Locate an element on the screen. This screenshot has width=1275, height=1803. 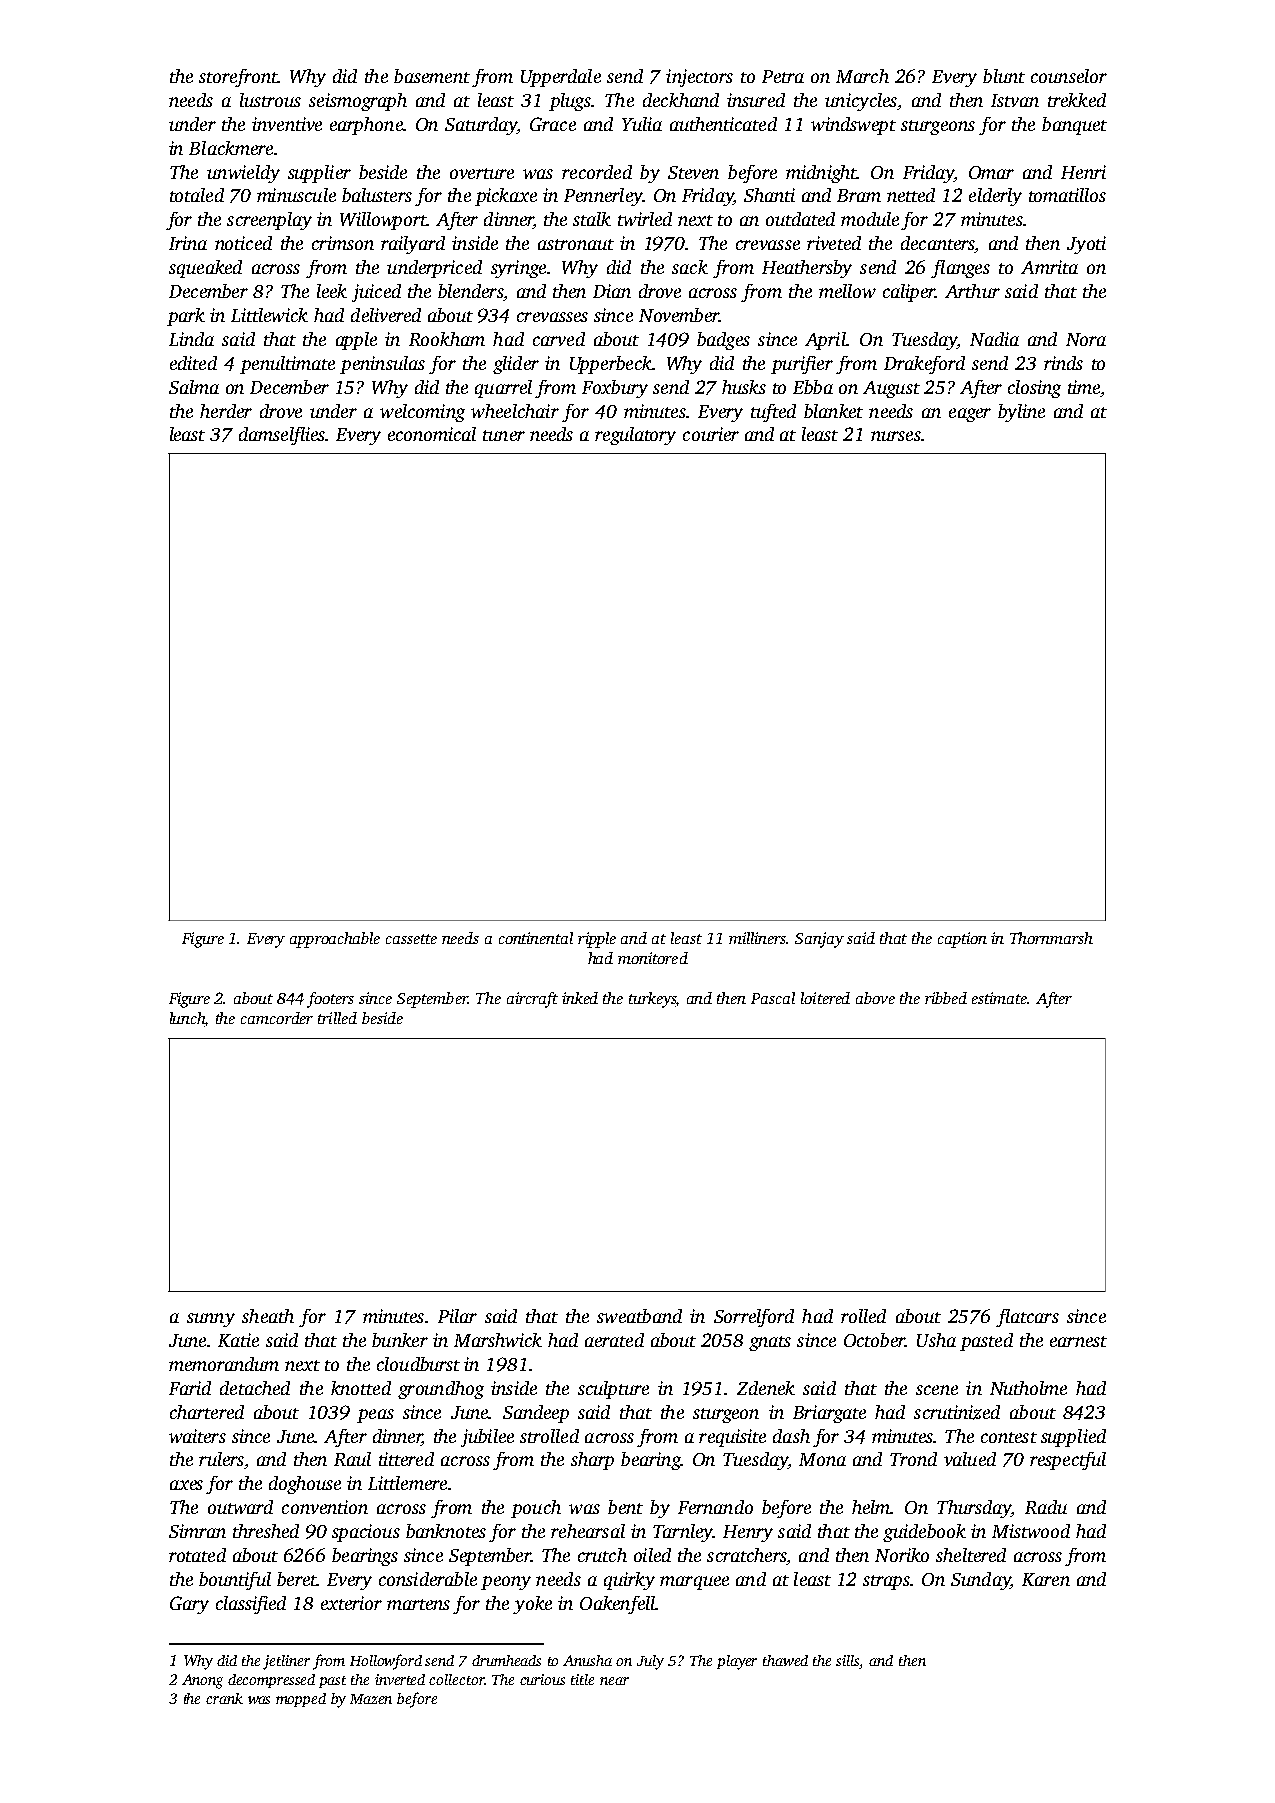
aircraft is located at coordinates (532, 1000).
